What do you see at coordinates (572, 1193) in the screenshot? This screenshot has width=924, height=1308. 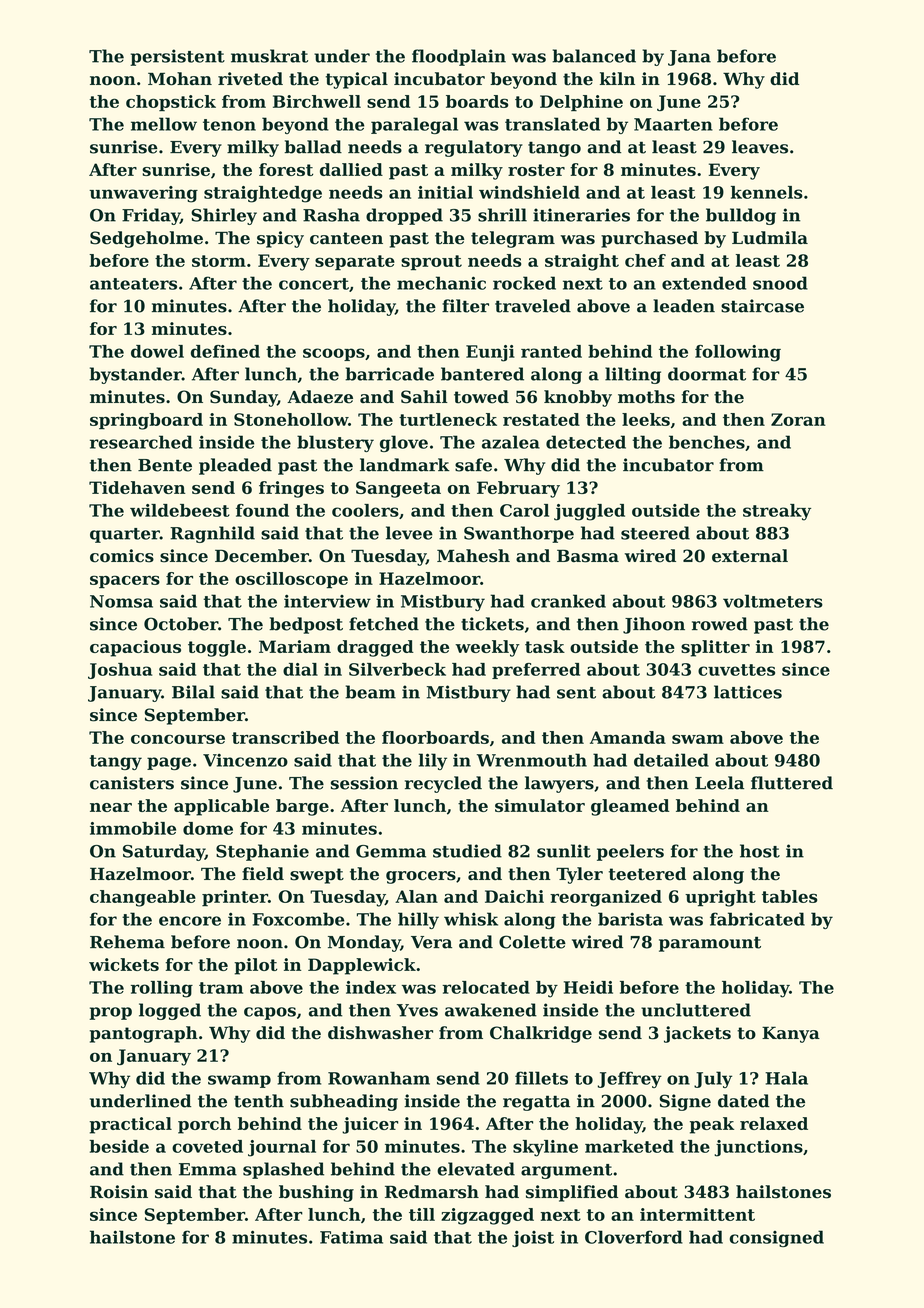 I see `simplified` at bounding box center [572, 1193].
